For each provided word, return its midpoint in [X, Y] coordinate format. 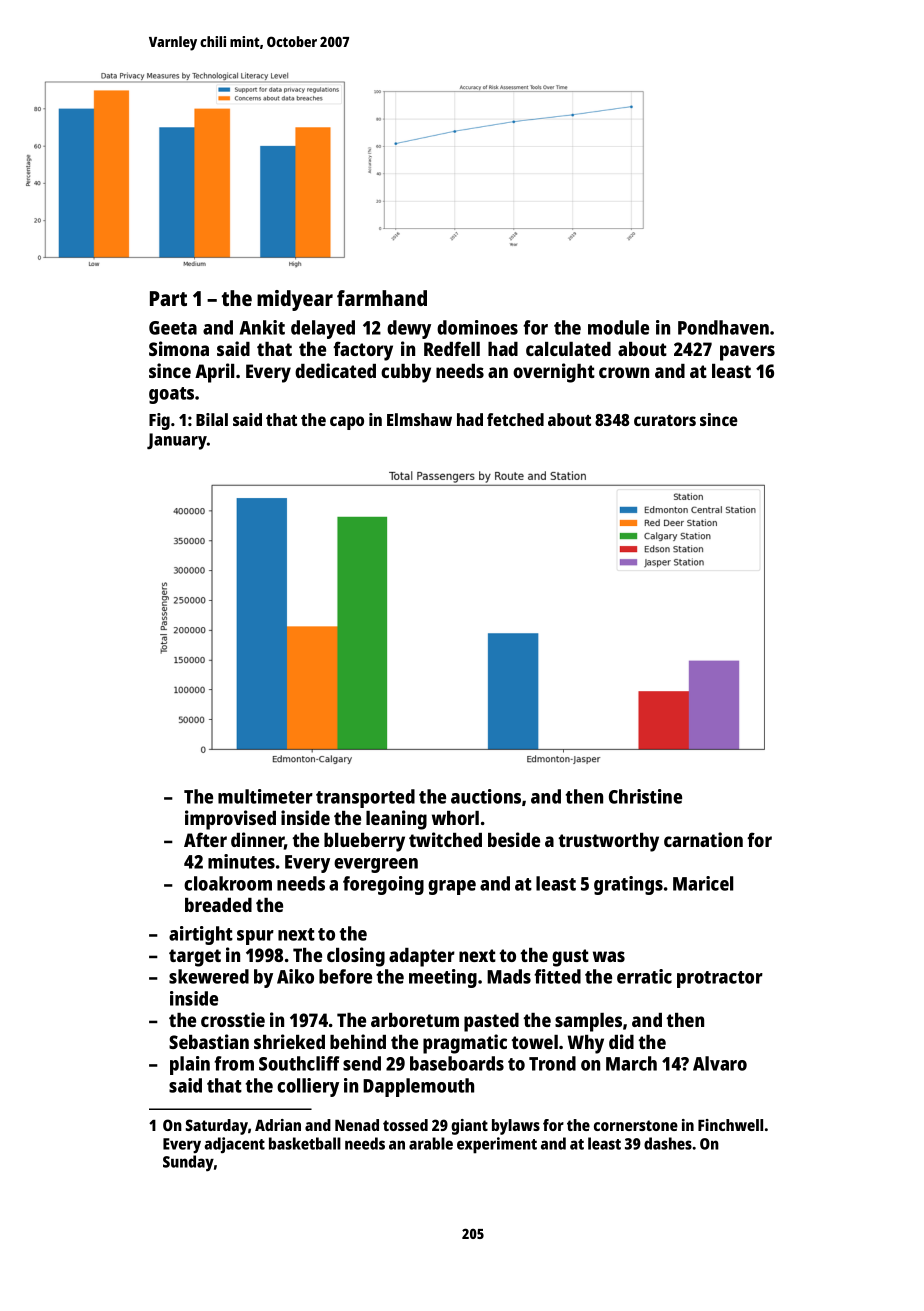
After [205, 839]
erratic [644, 976]
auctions [486, 796]
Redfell [452, 348]
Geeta [173, 328]
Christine [645, 796]
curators [665, 420]
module [618, 327]
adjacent [234, 1145]
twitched [445, 839]
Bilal [212, 419]
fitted [557, 976]
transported [365, 798]
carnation [703, 839]
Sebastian [209, 1041]
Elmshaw [419, 419]
